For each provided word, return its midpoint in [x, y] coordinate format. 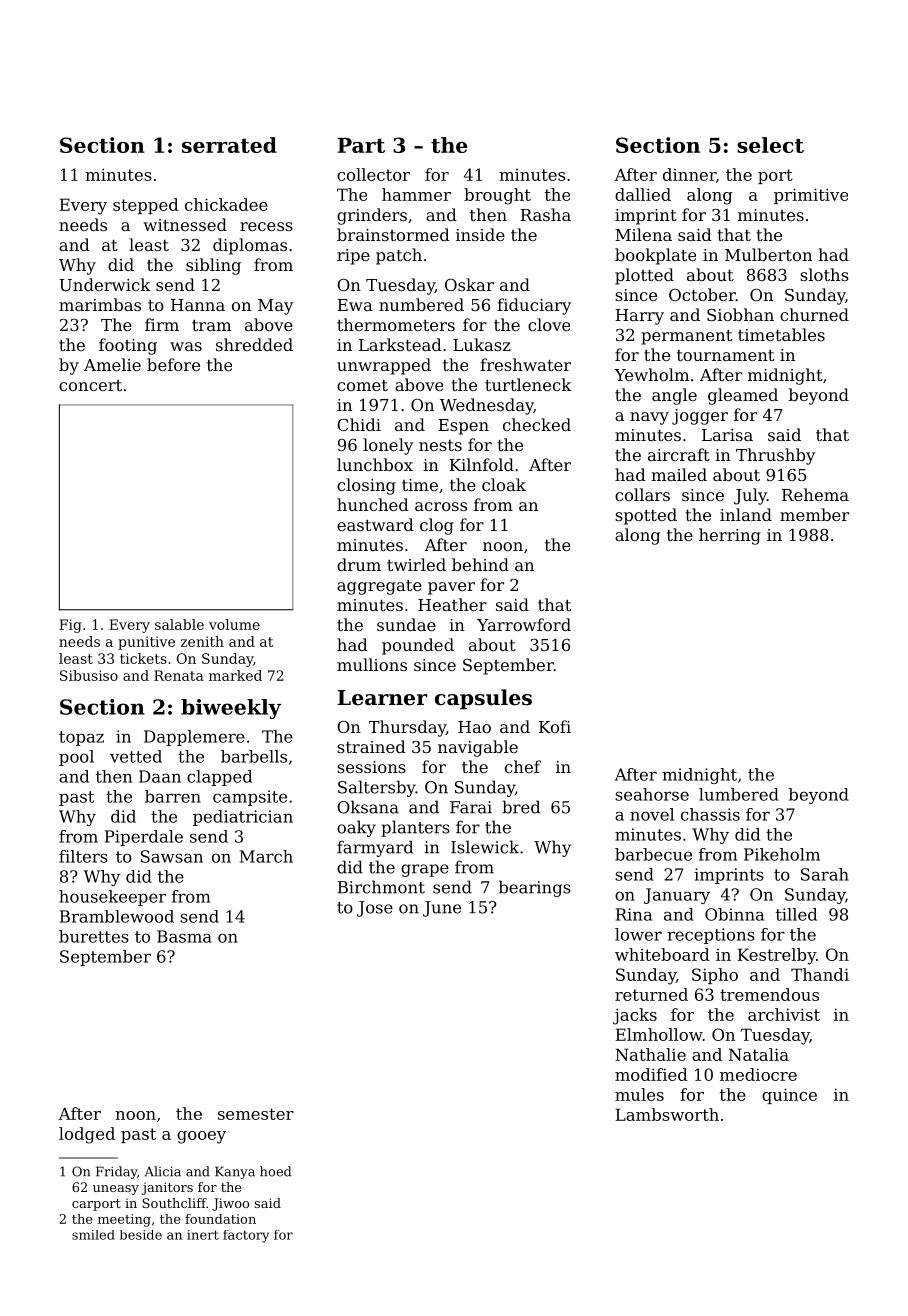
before [173, 364]
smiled [93, 1235]
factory [246, 1236]
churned [814, 314]
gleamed [743, 396]
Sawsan [172, 856]
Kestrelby [776, 956]
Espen [463, 427]
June [442, 909]
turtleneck [528, 384]
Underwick [105, 284]
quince [789, 1096]
